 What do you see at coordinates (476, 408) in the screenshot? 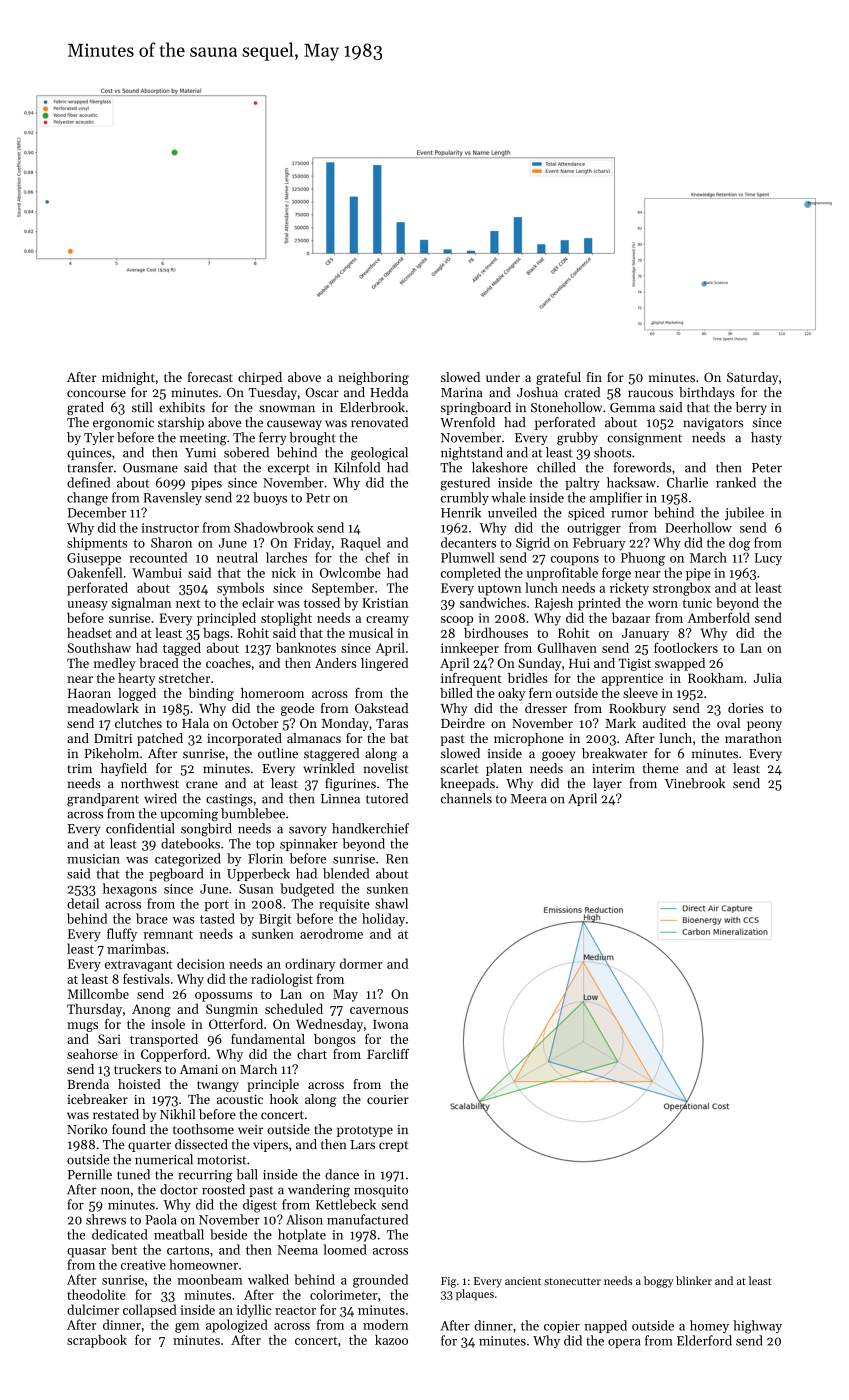
I see `springboard` at bounding box center [476, 408].
